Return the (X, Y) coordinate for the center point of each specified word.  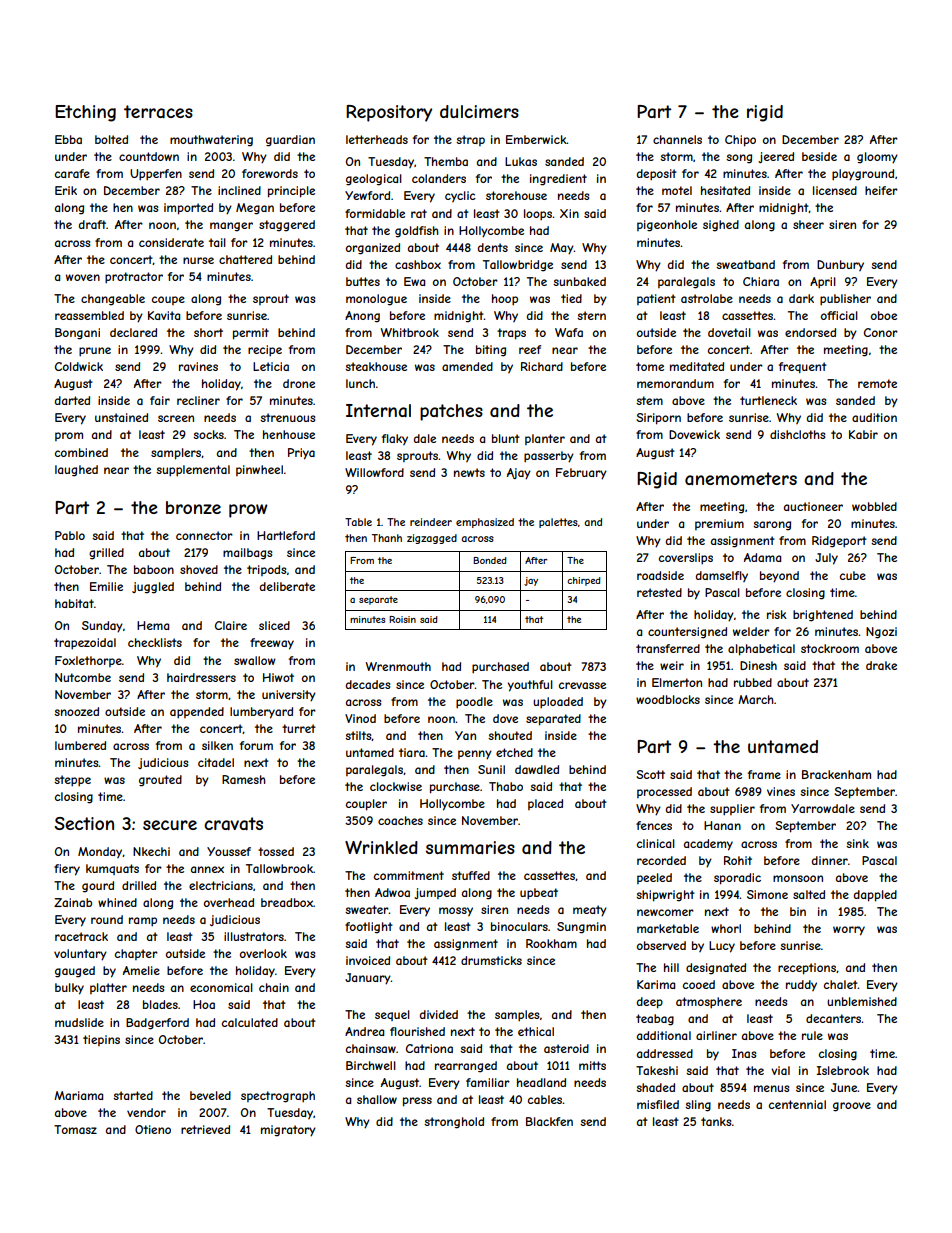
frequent (803, 367)
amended (467, 366)
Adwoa (392, 892)
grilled (106, 554)
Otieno (153, 1129)
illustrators (254, 936)
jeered (776, 157)
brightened (823, 616)
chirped (584, 581)
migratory (288, 1131)
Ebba (68, 139)
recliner (198, 400)
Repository (389, 113)
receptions (807, 969)
